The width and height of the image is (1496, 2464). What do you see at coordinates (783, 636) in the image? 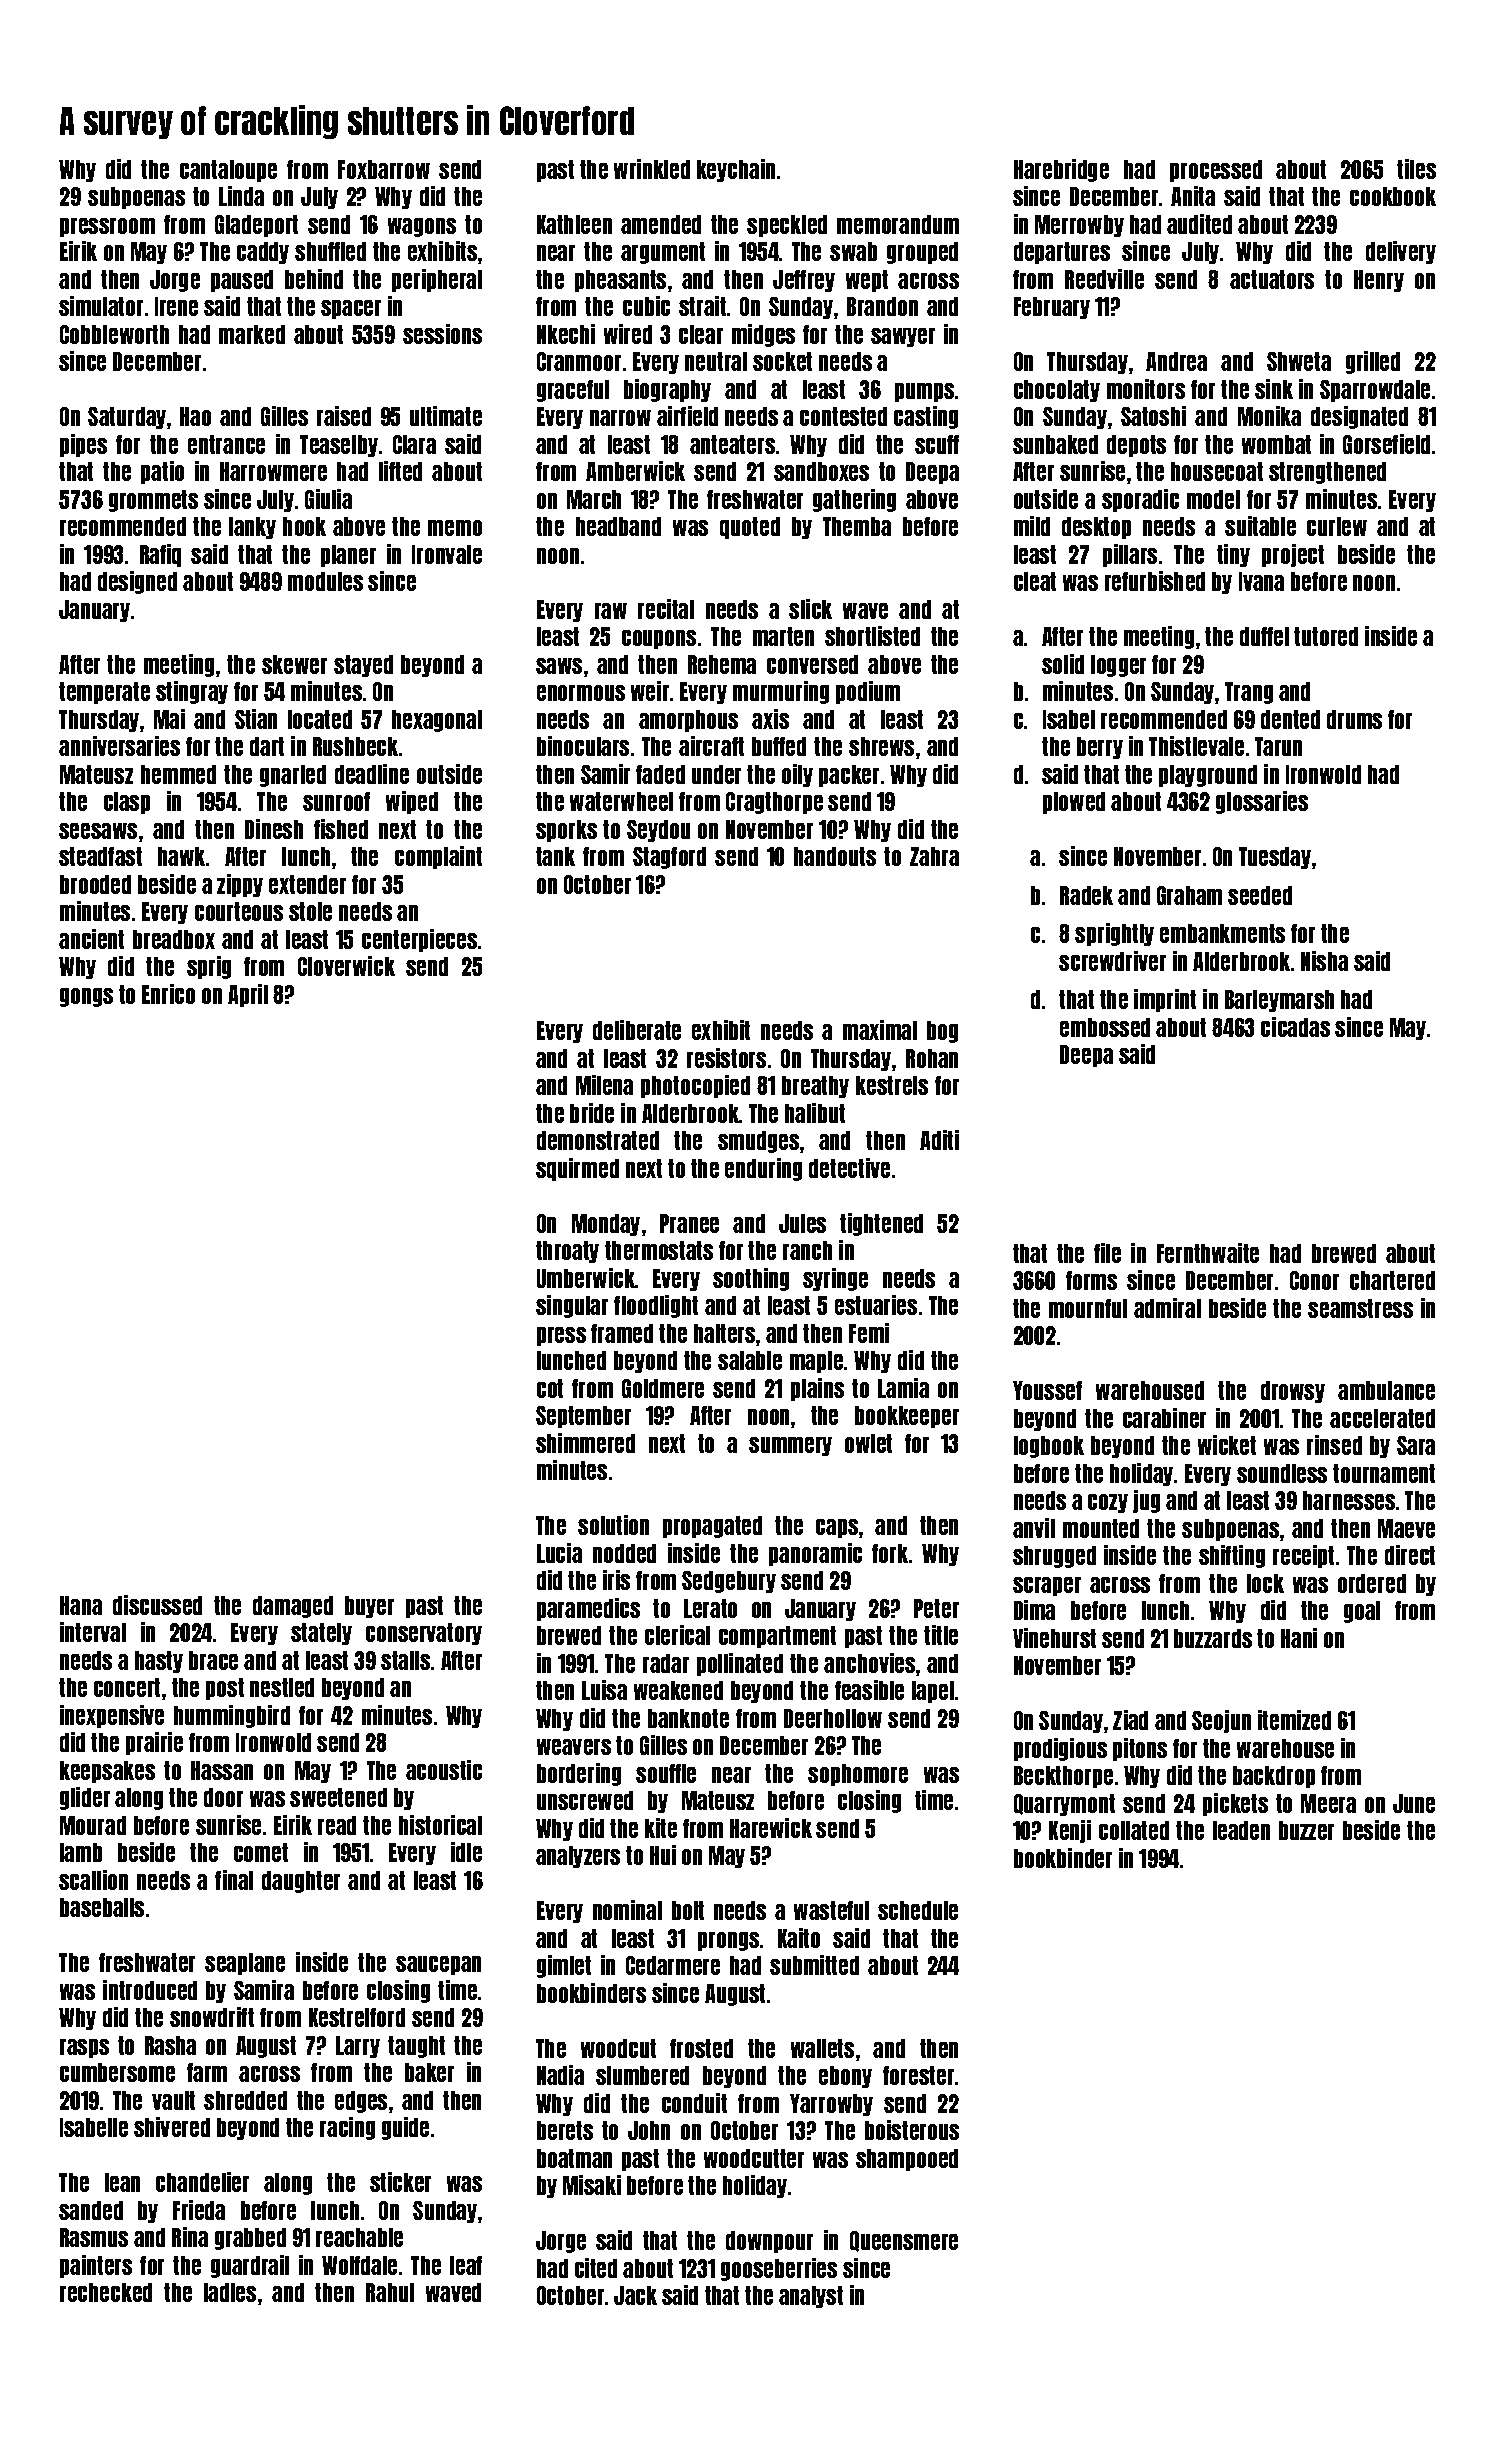
I see `marten` at bounding box center [783, 636].
